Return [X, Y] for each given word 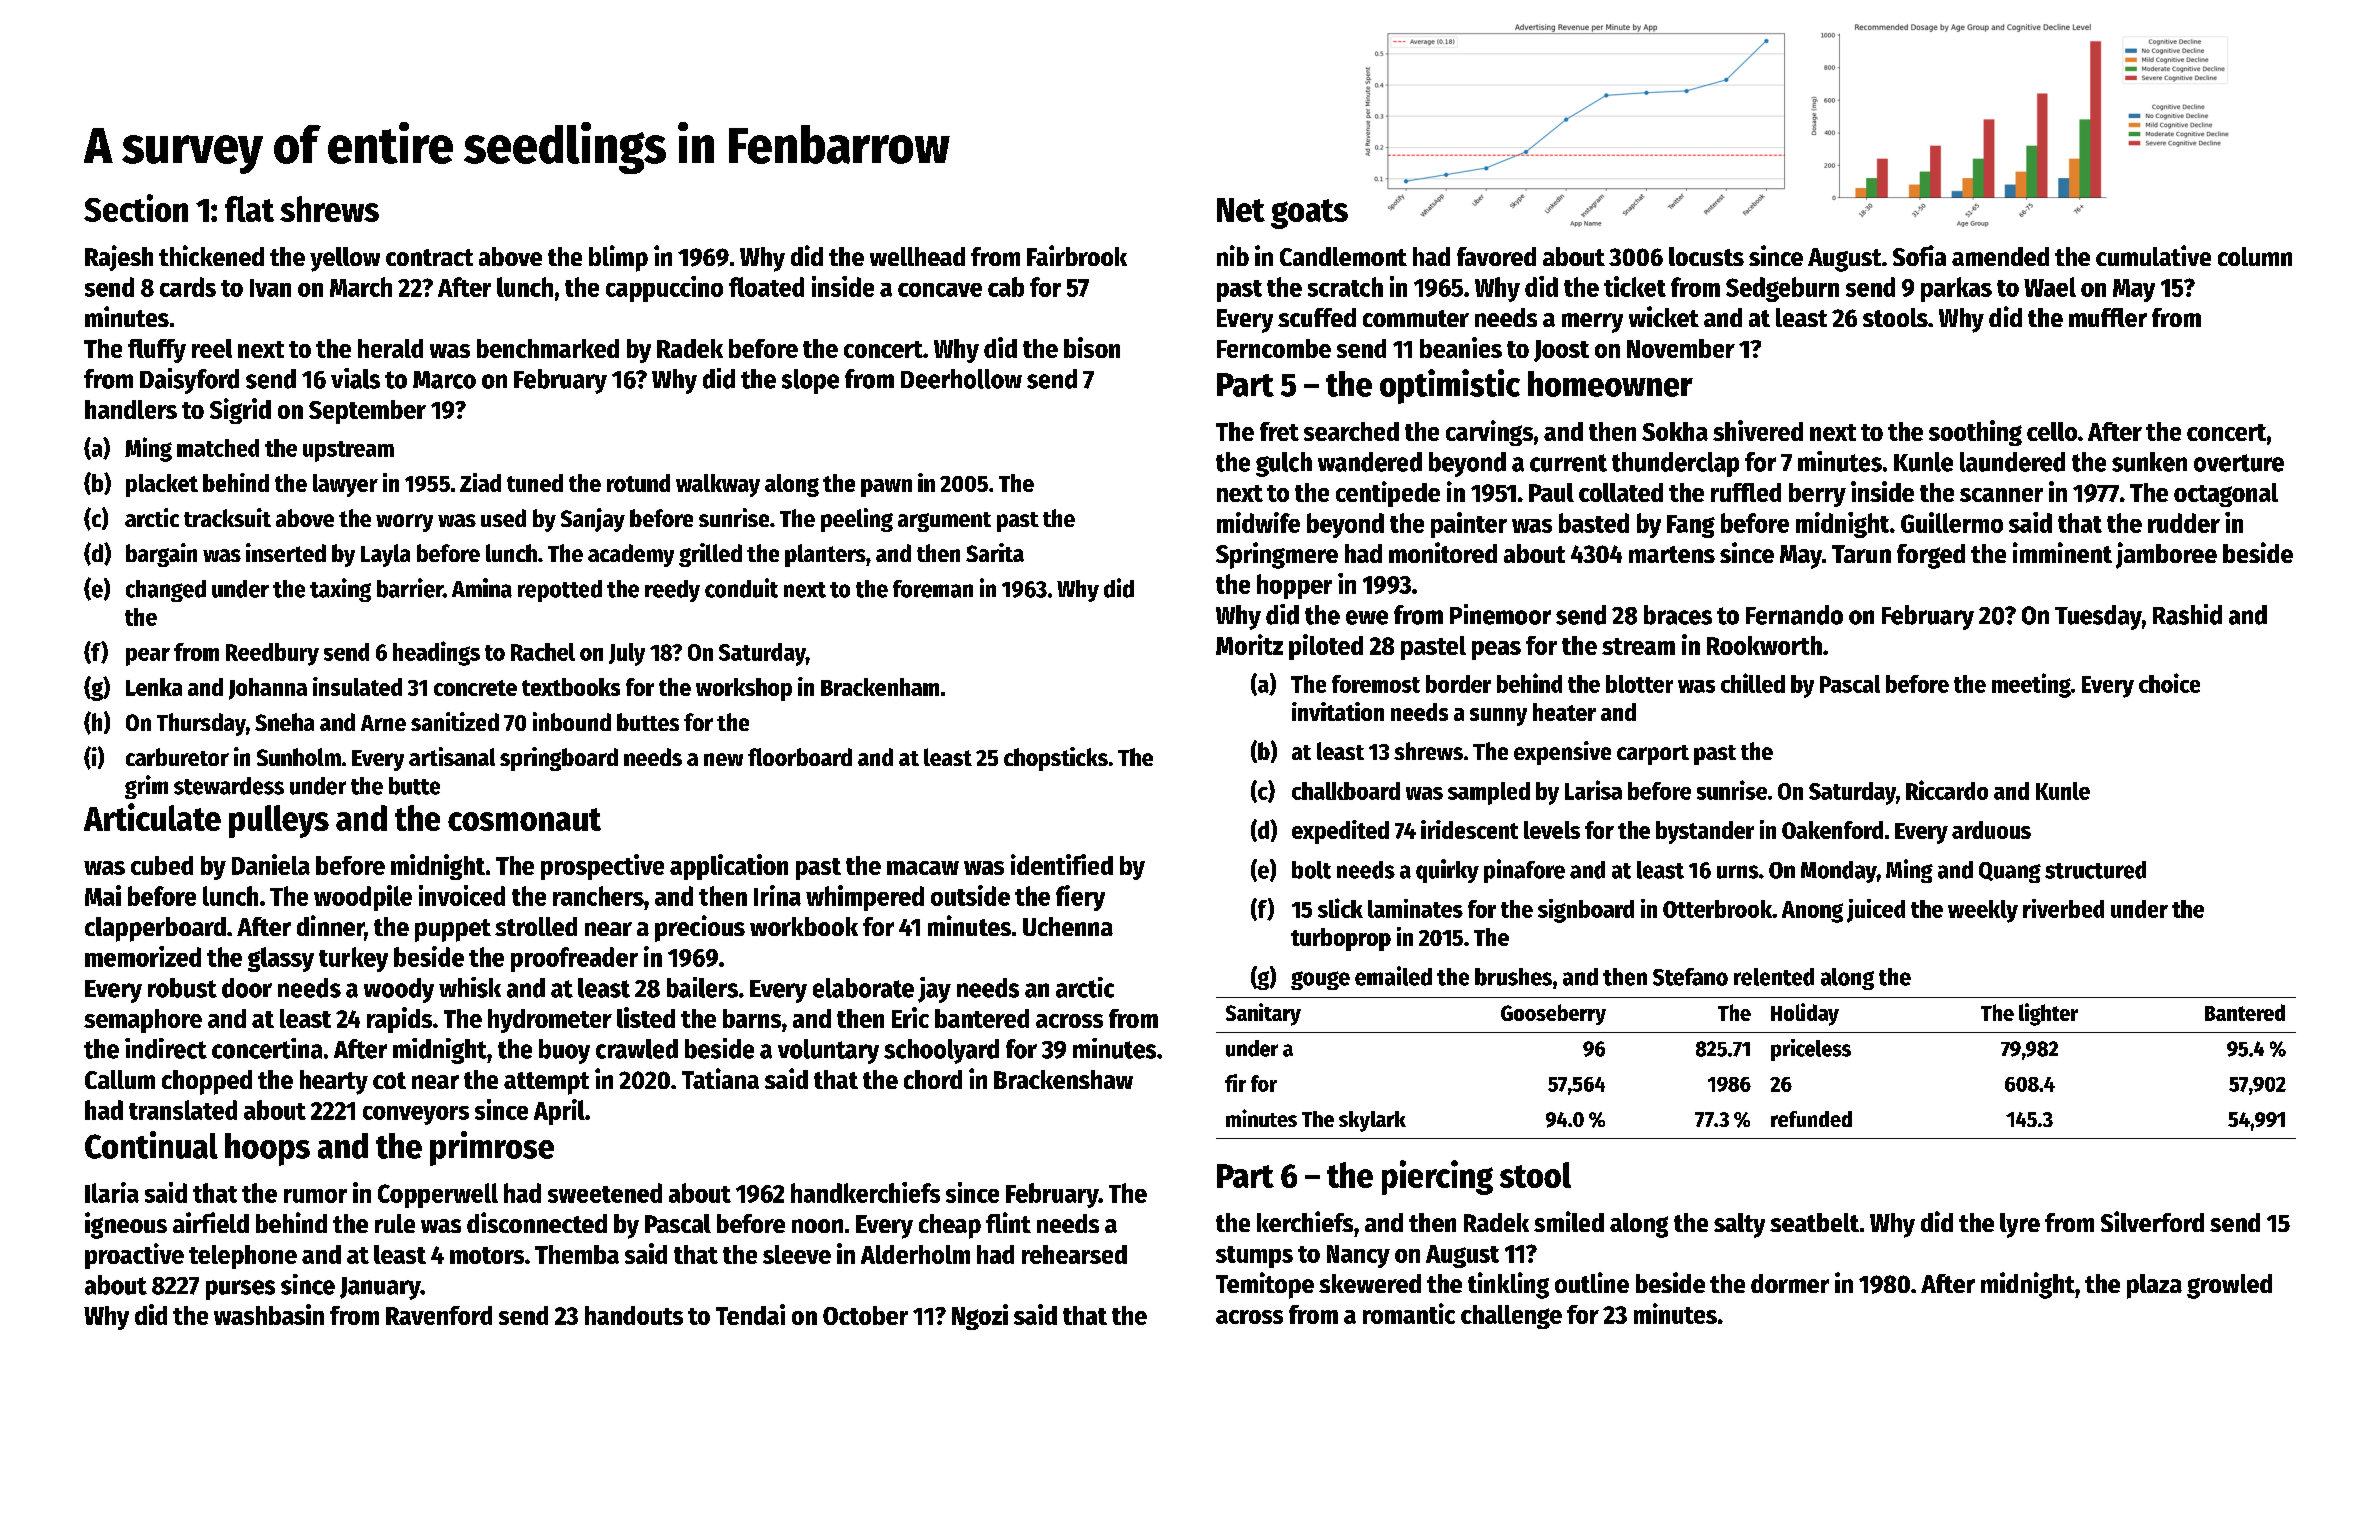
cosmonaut [524, 819]
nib [1233, 255]
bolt [1311, 870]
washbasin [269, 1314]
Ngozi [980, 1317]
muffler [2108, 317]
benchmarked [548, 348]
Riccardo [1947, 790]
